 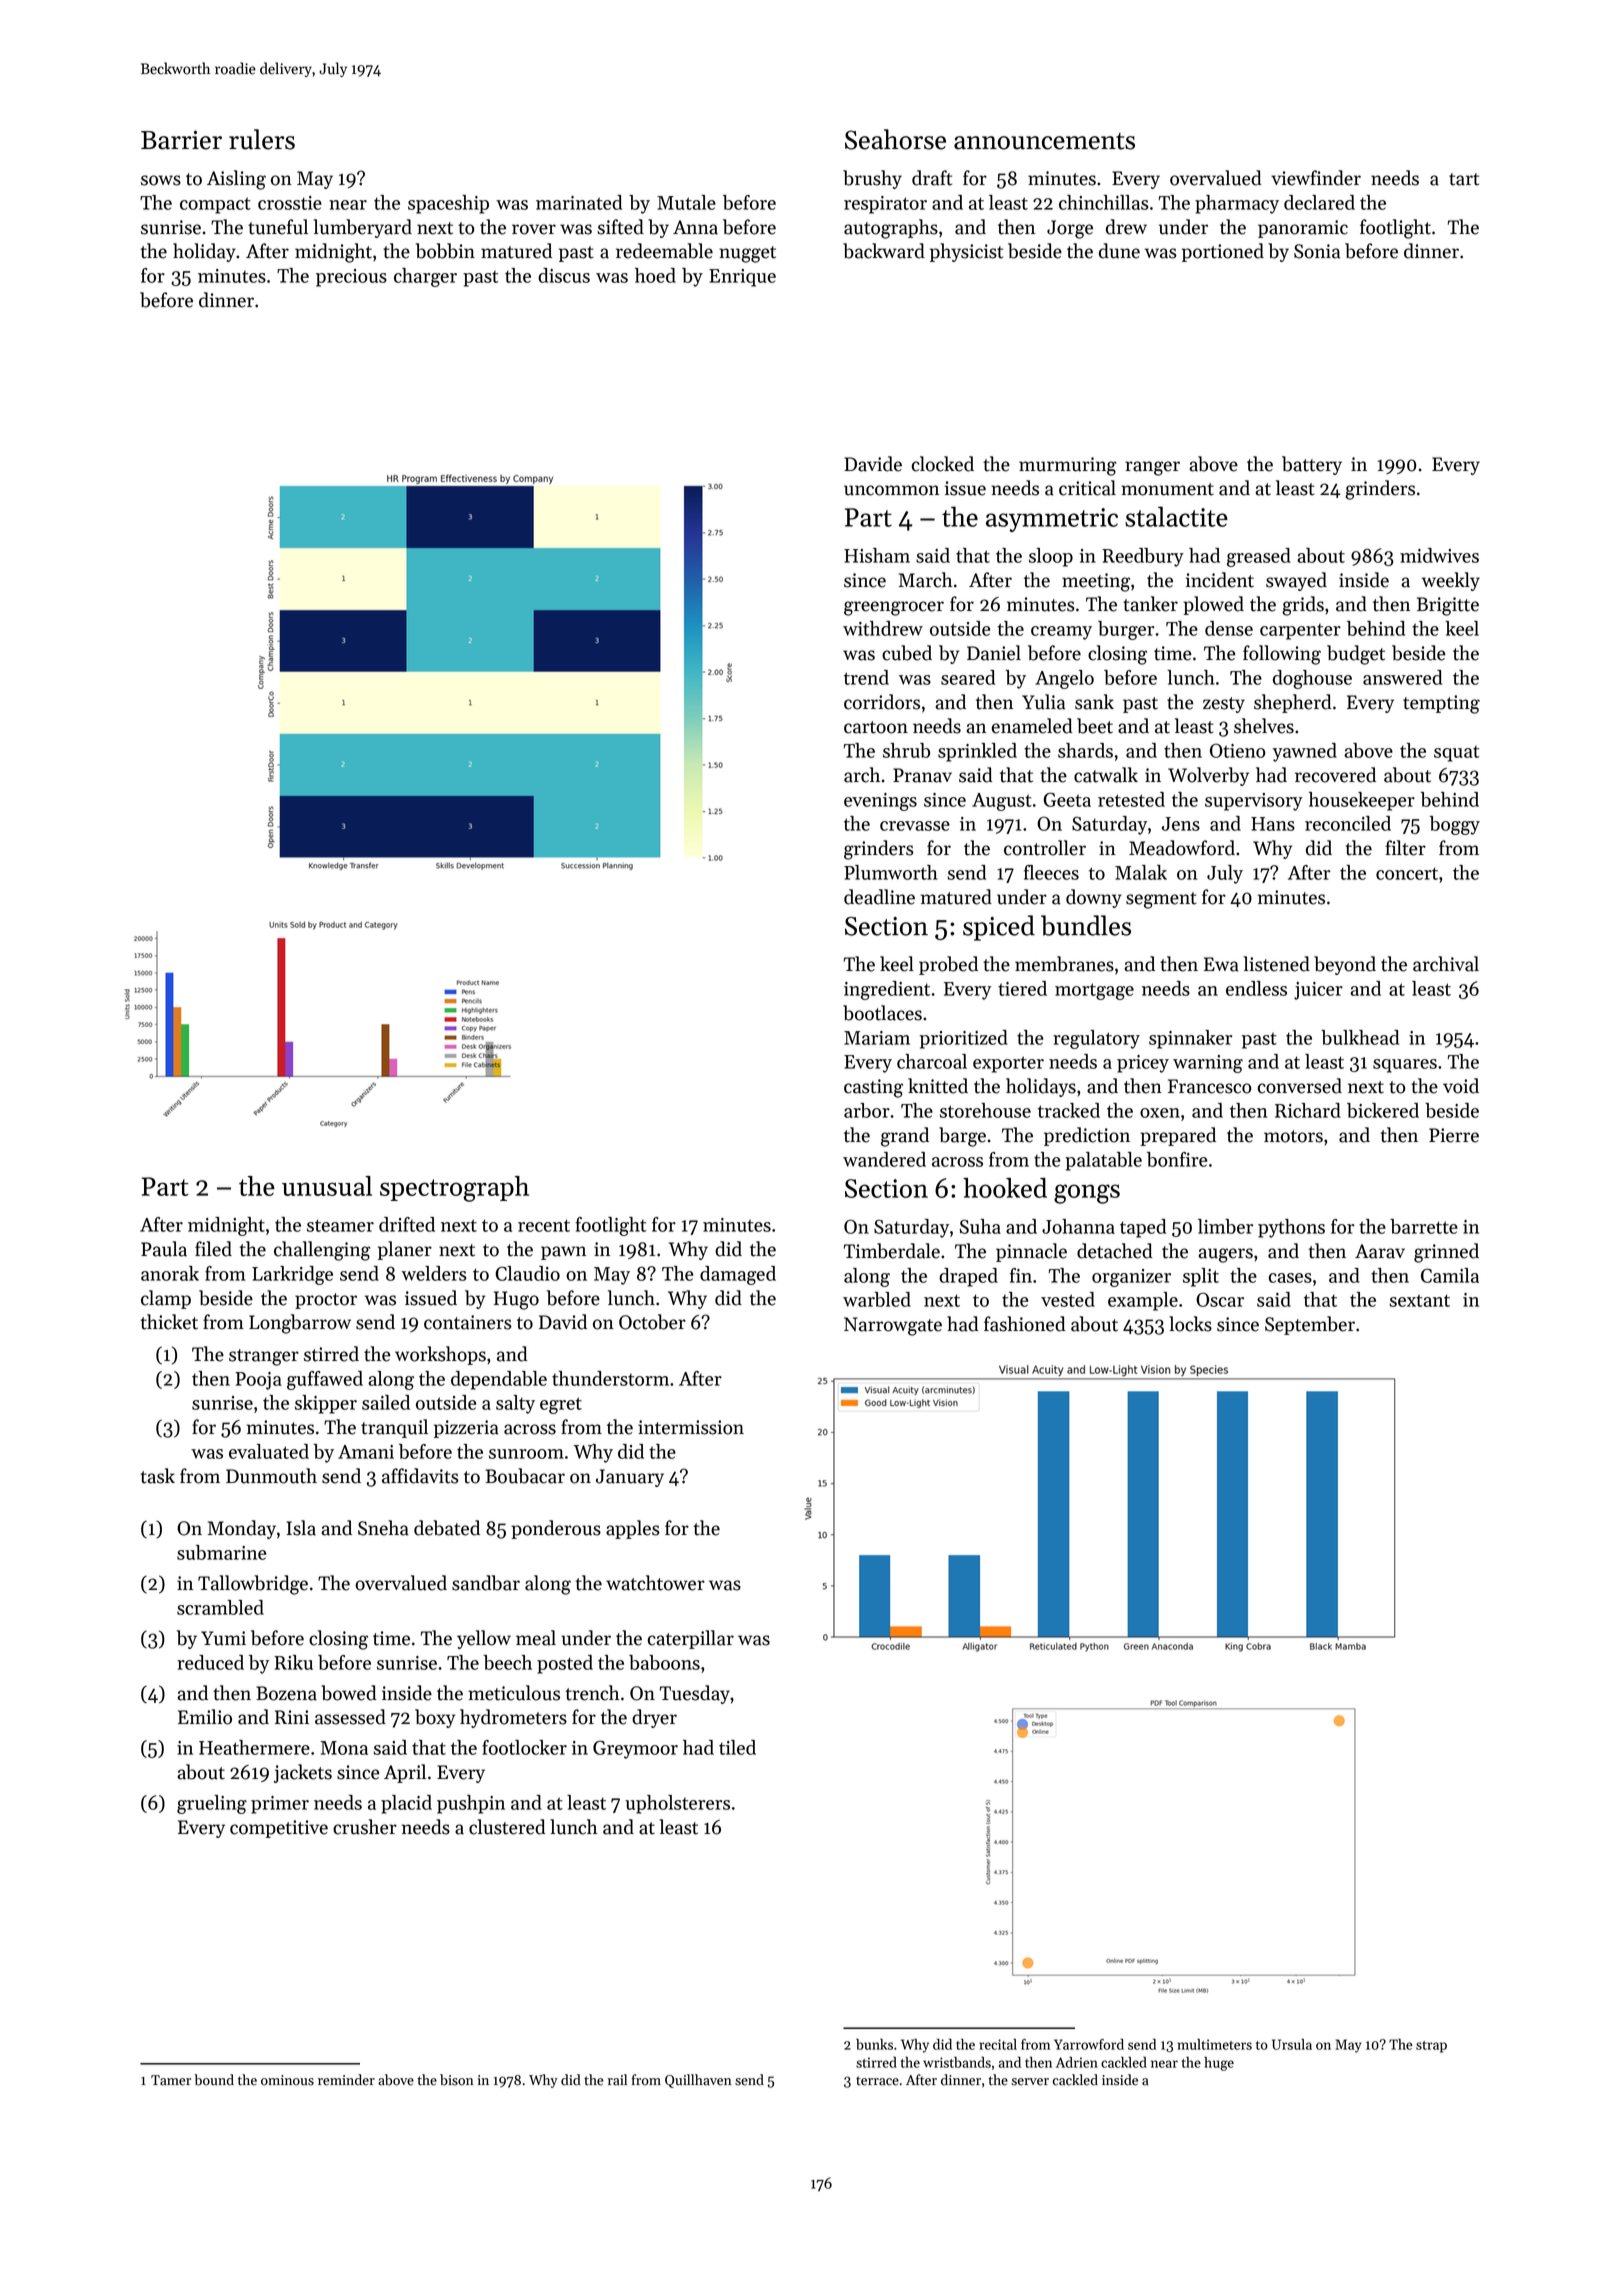 I want to click on tuneful, so click(x=278, y=227).
